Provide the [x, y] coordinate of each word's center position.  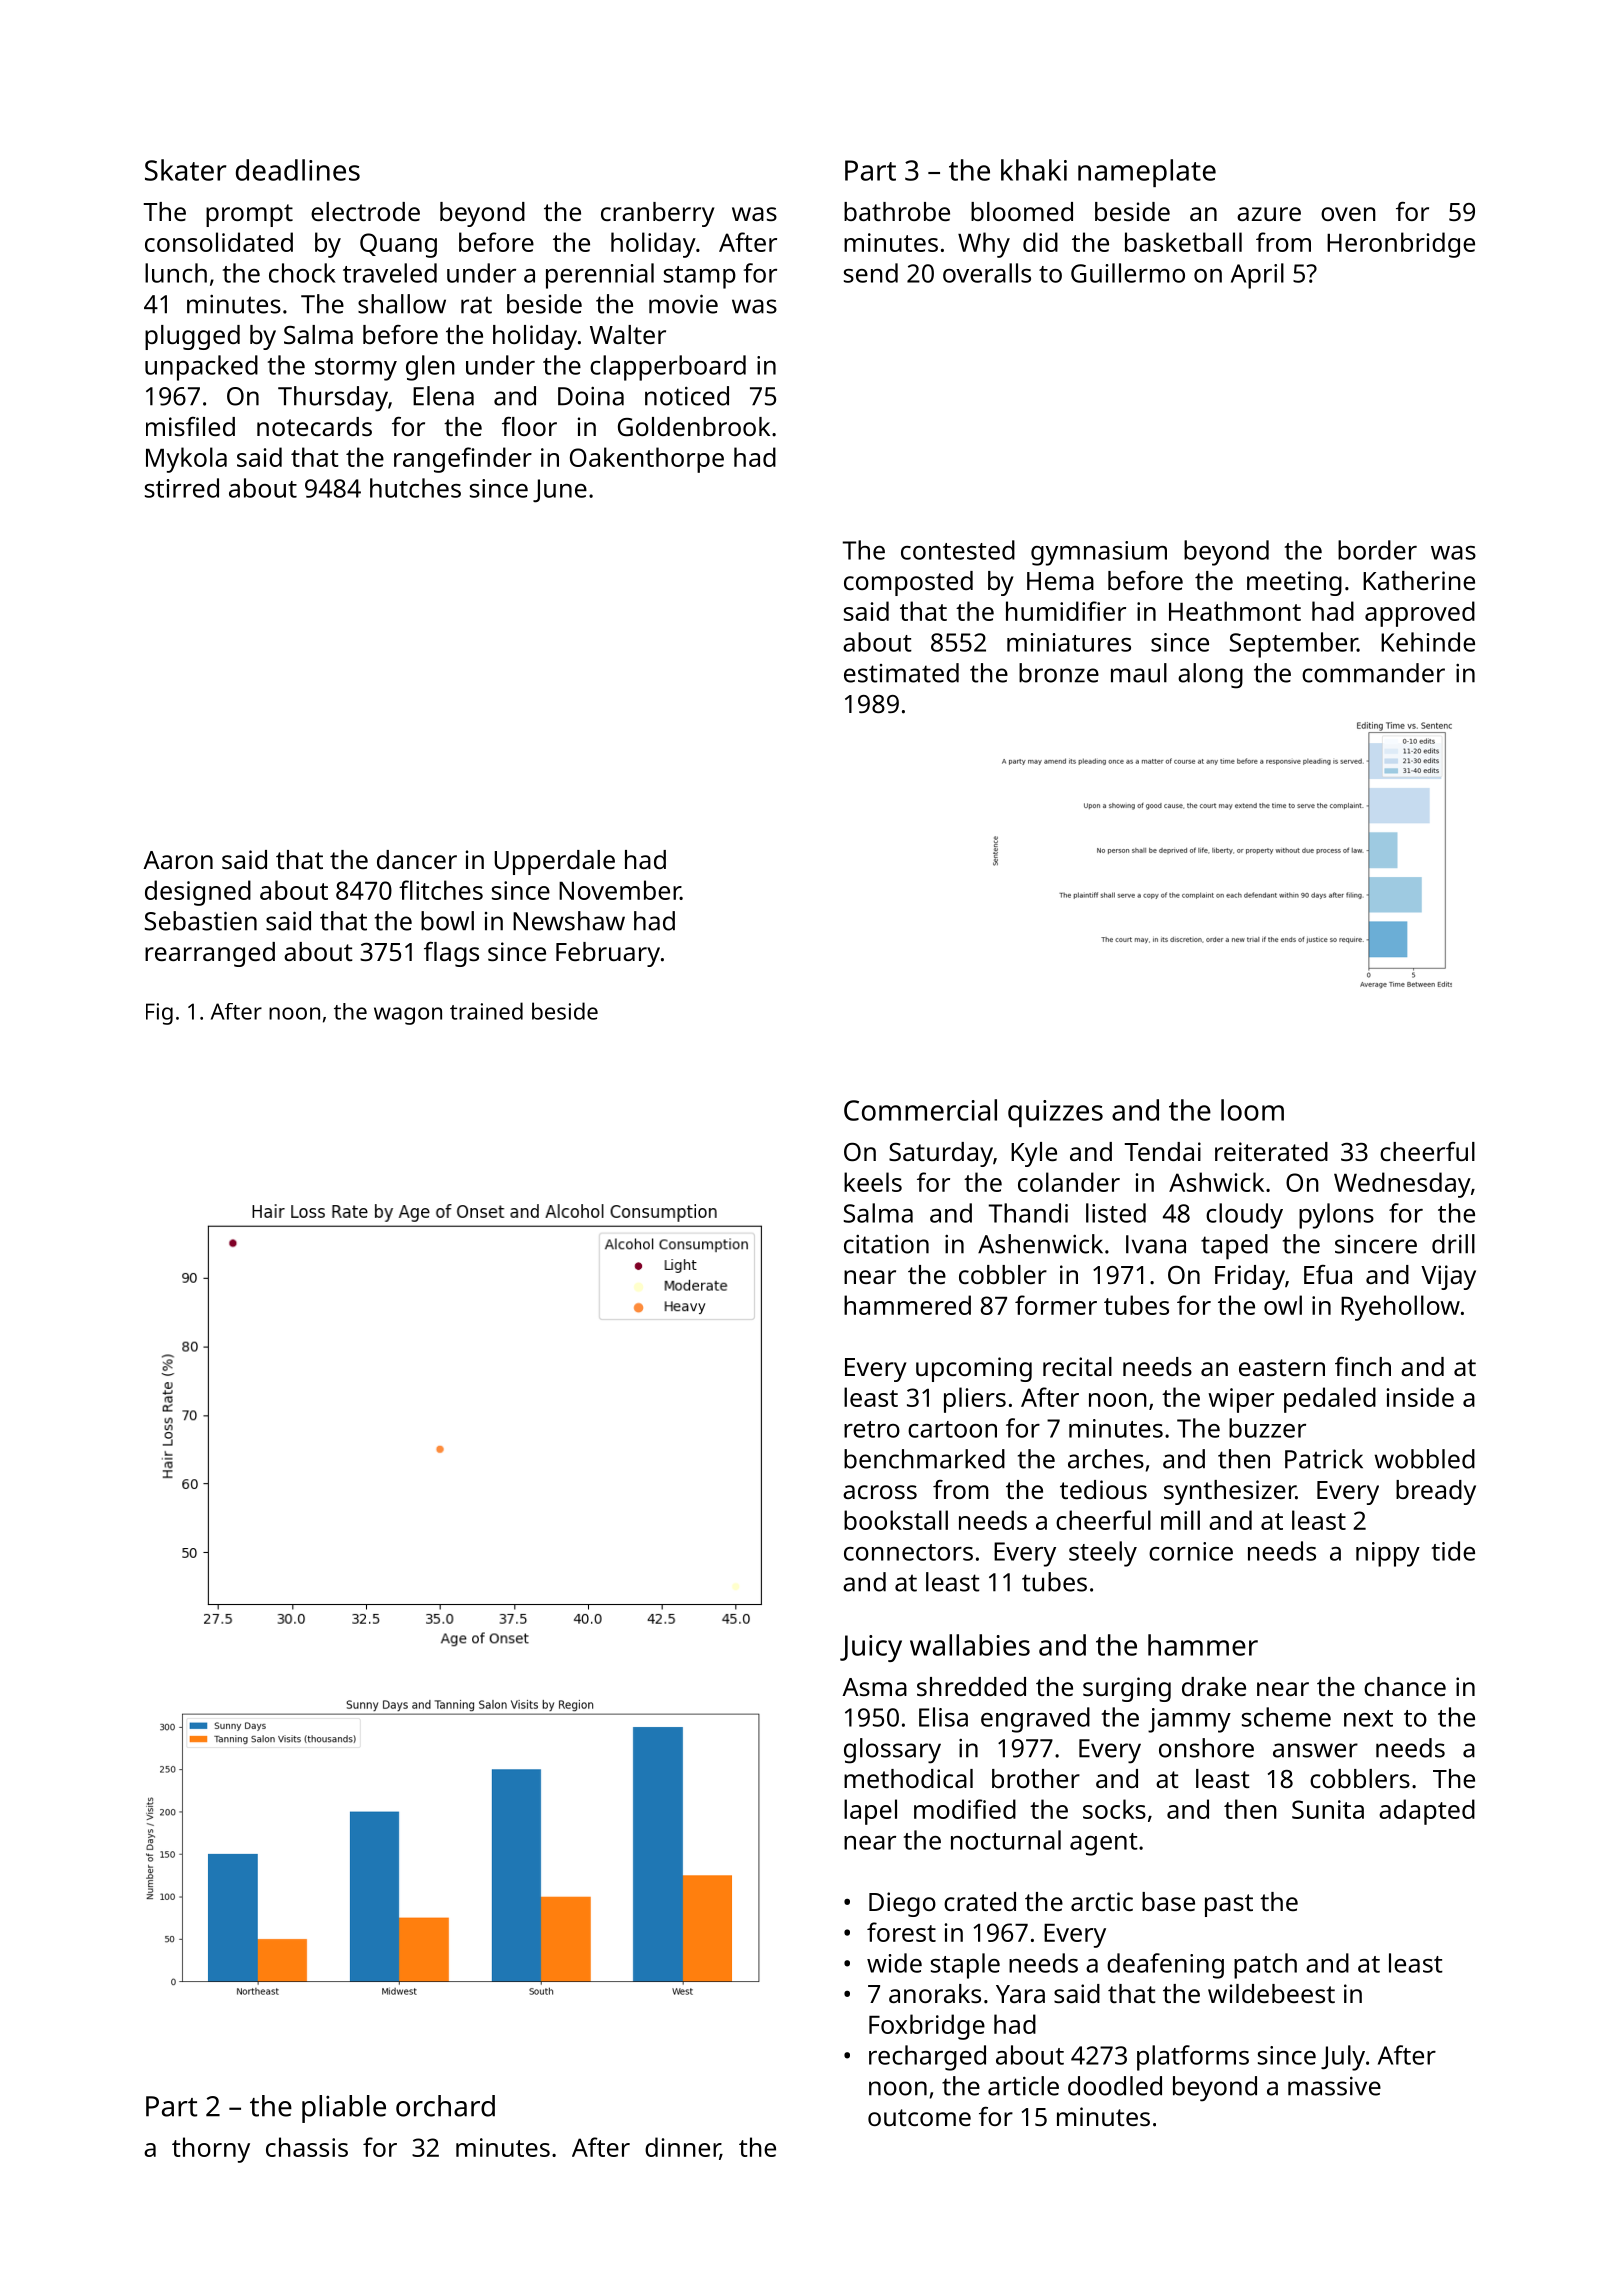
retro [872, 1429]
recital [1077, 1366]
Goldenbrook [694, 426]
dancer [417, 859]
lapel [870, 1812]
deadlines [298, 170]
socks [1114, 1809]
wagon [408, 1016]
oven [1348, 214]
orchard [445, 2106]
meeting [1294, 583]
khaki [1034, 170]
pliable [344, 2109]
